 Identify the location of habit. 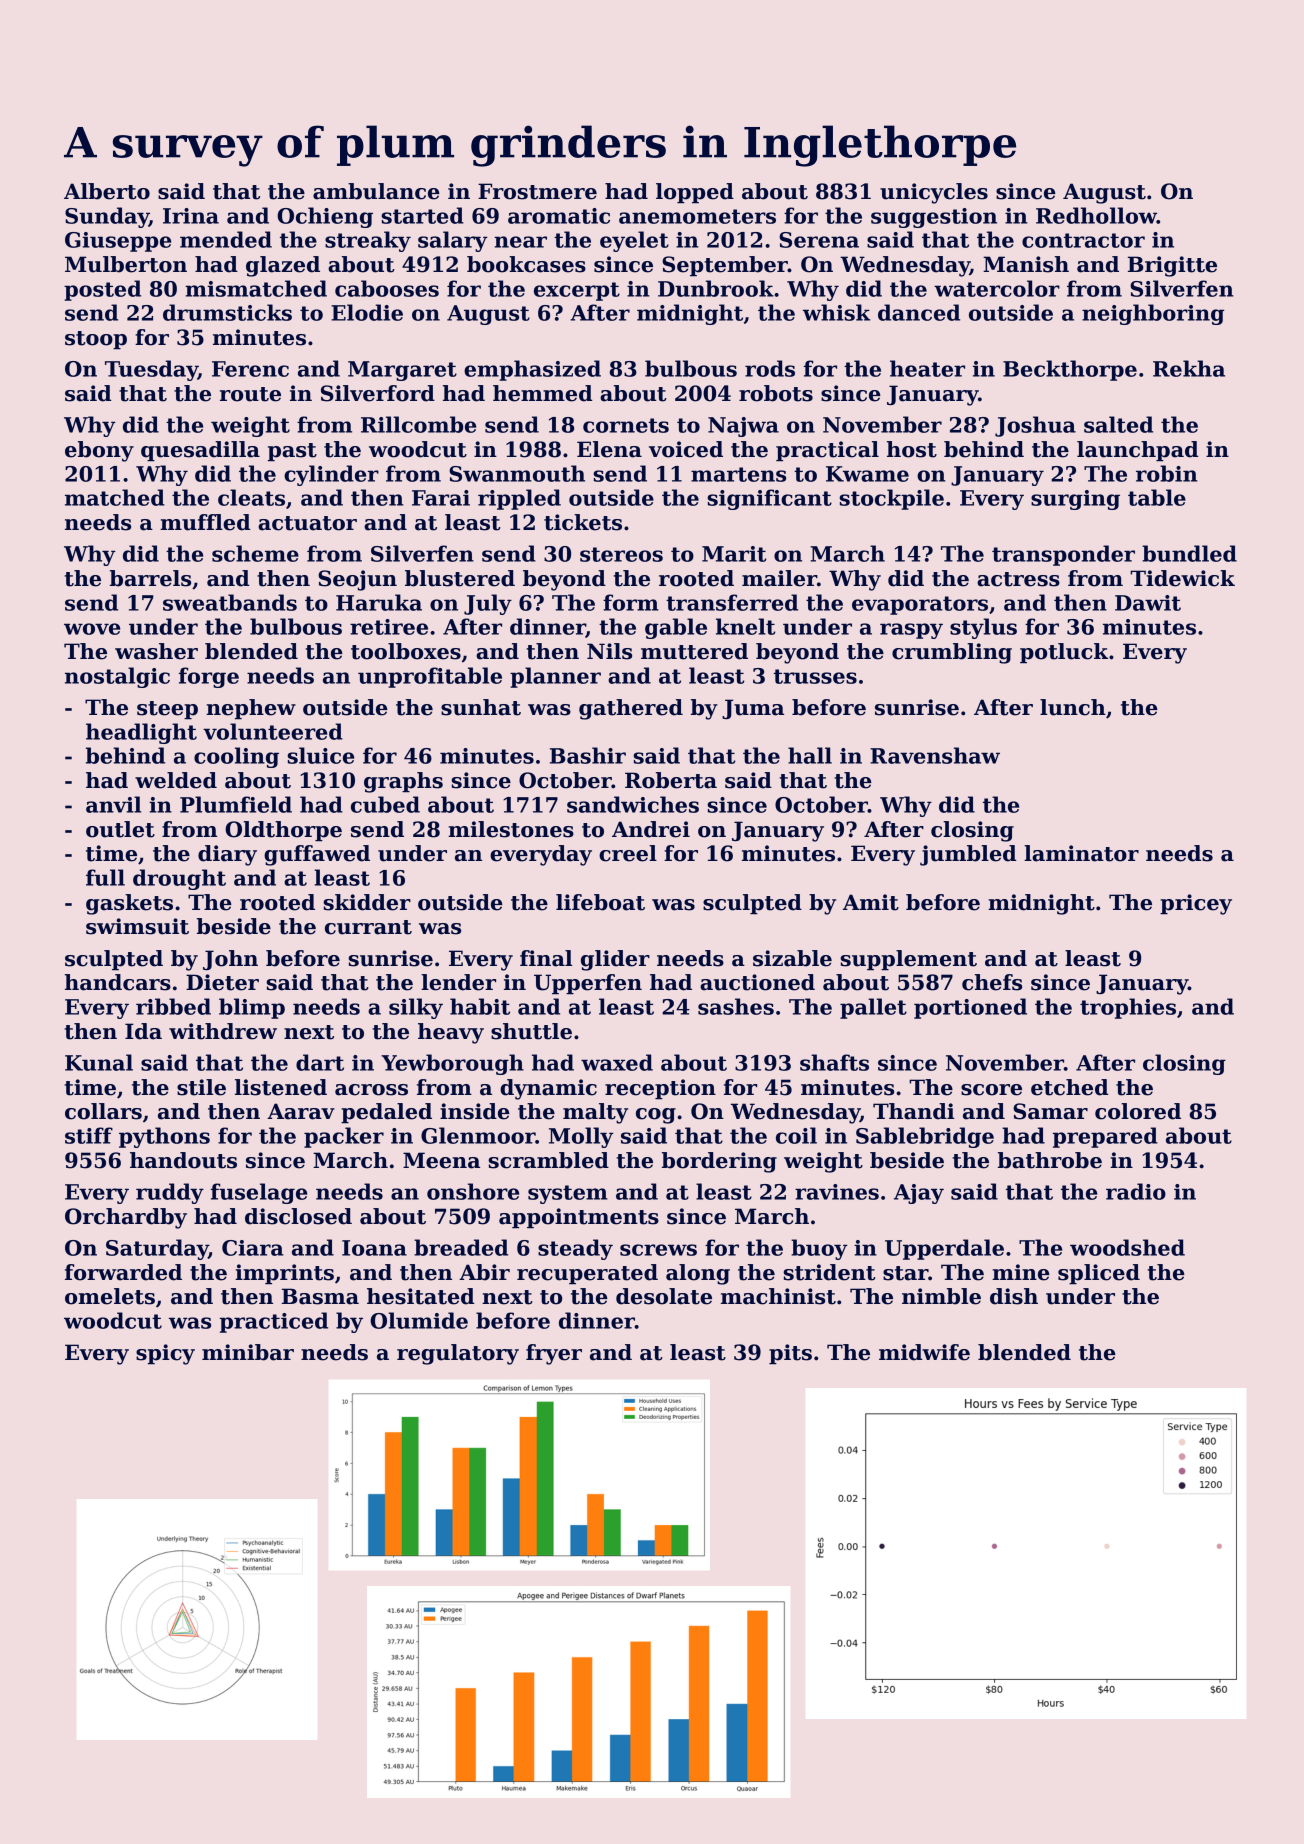
(480, 1006).
